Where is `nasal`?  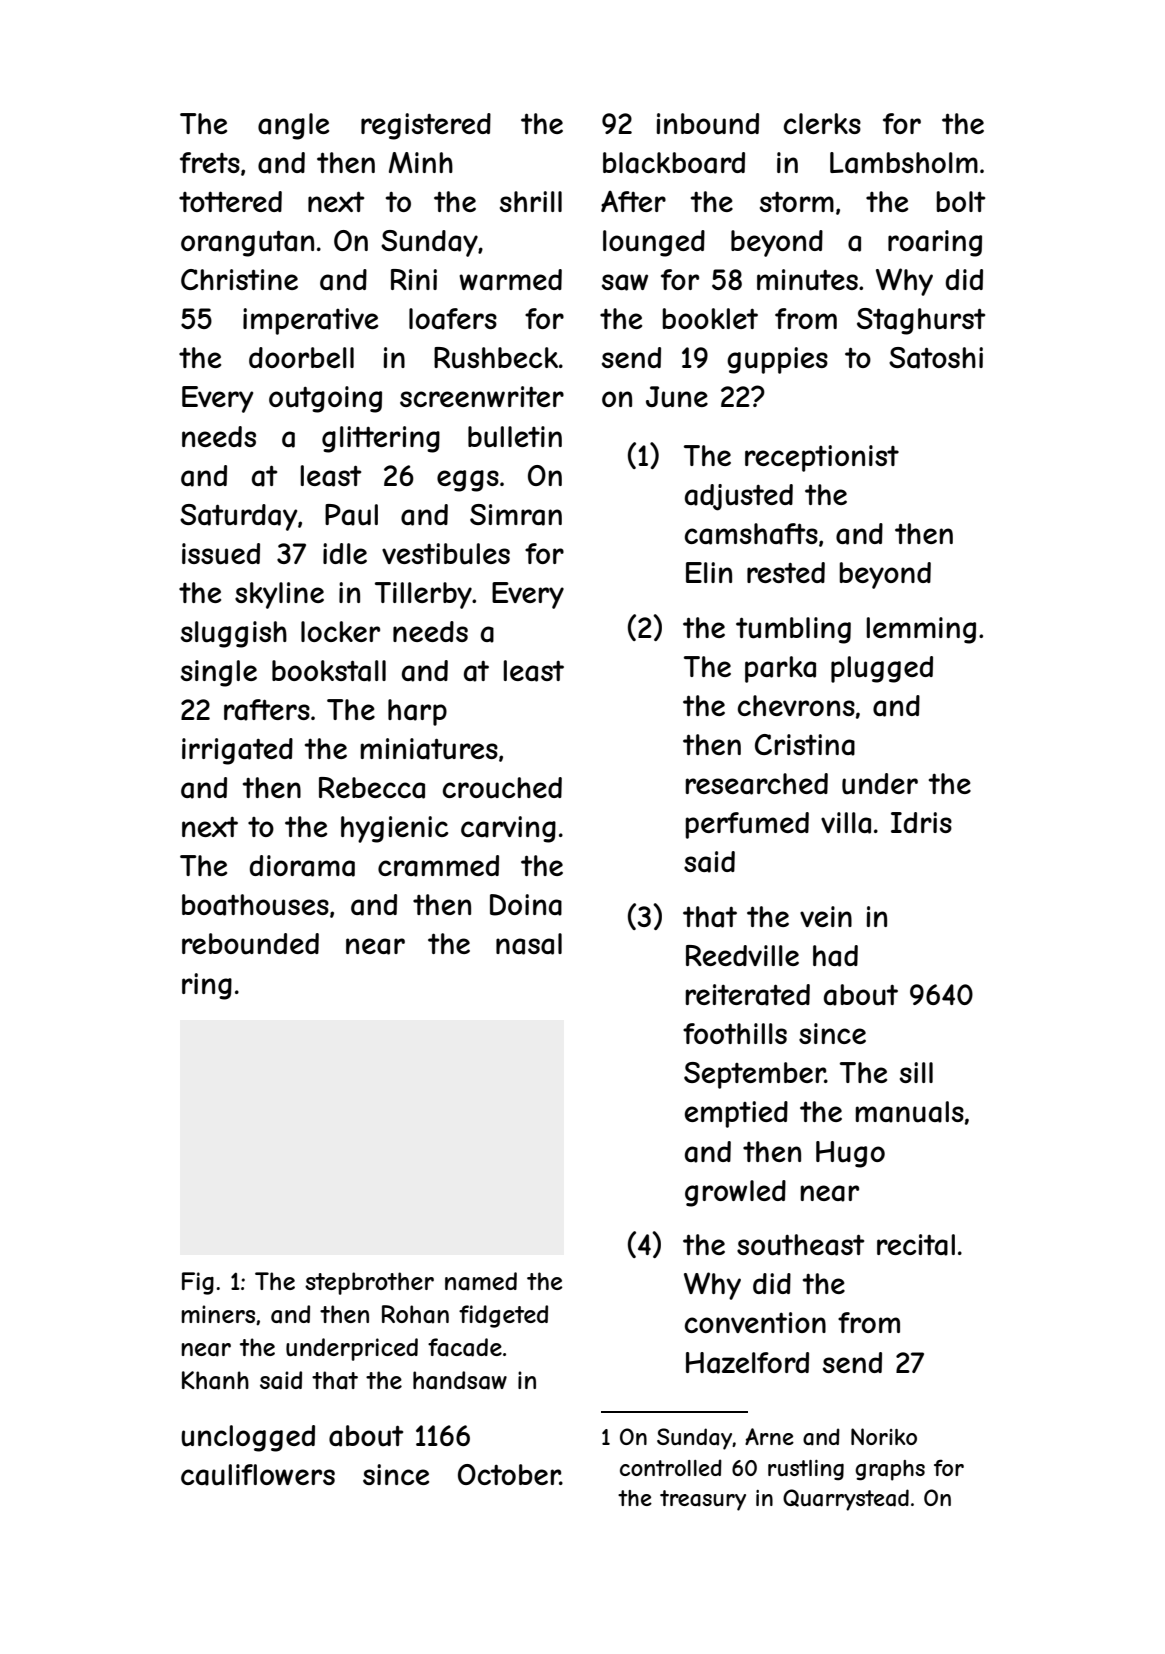 nasal is located at coordinates (529, 944).
